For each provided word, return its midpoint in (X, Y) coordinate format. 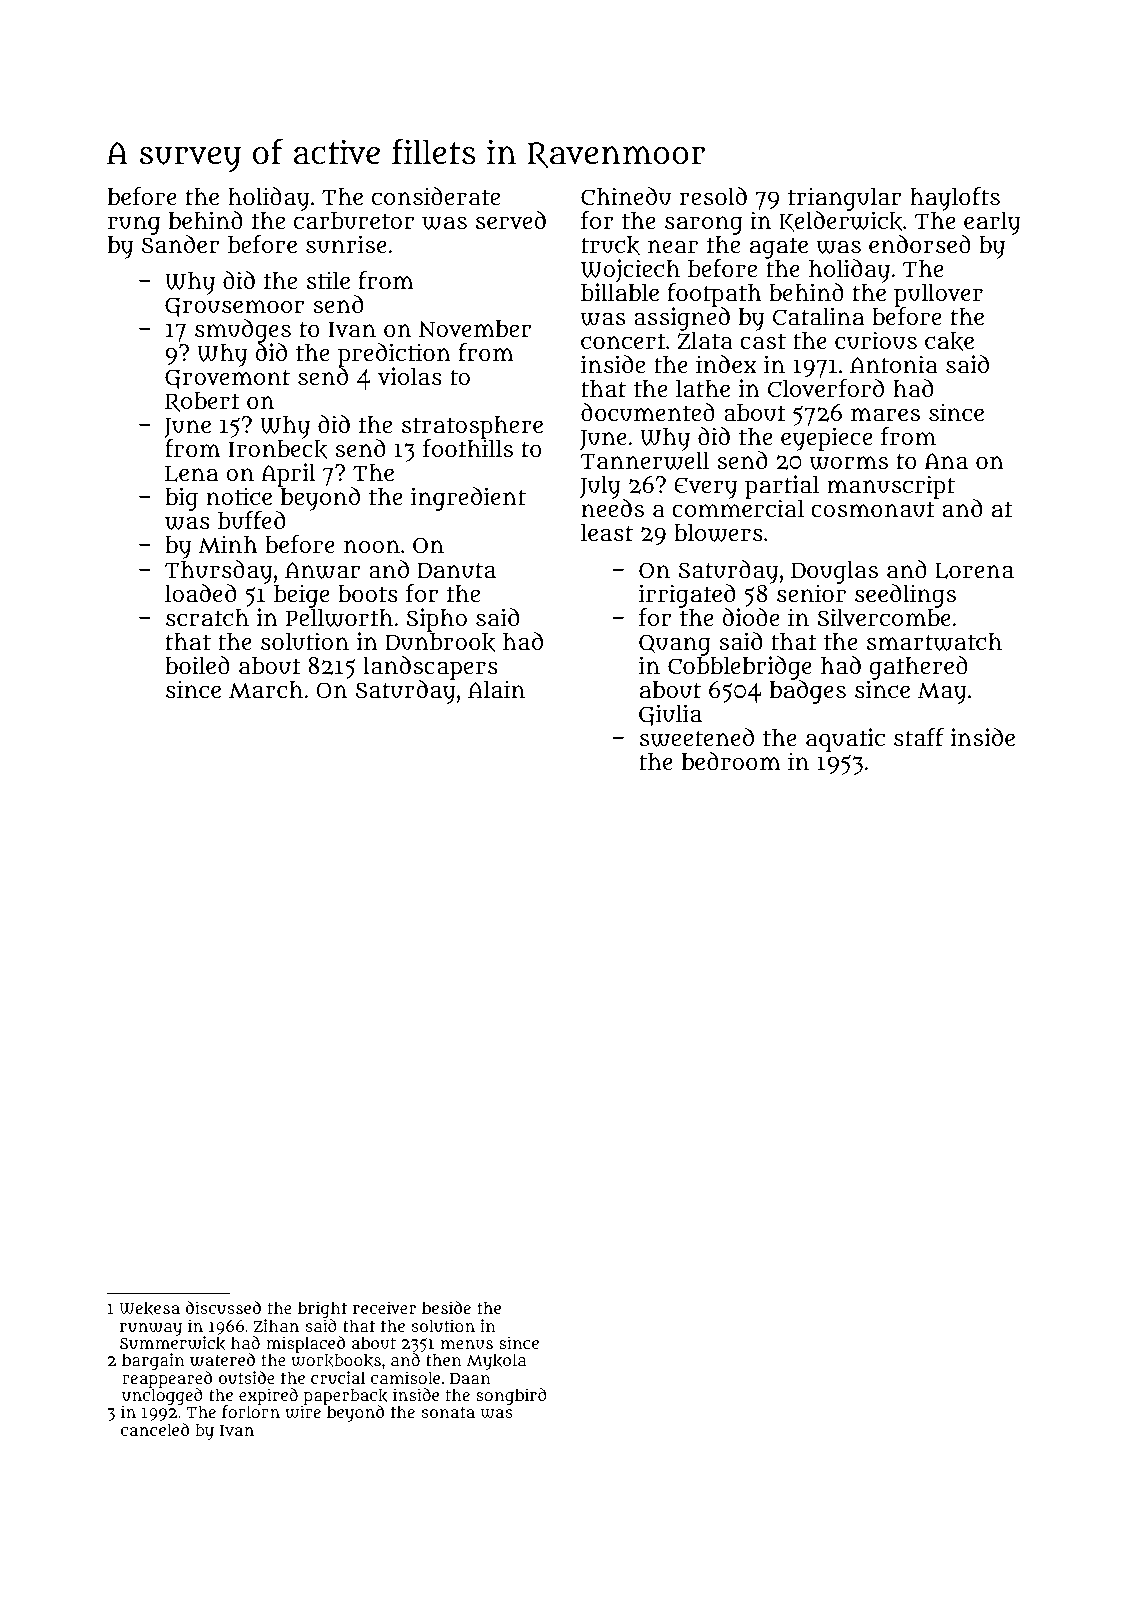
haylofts (955, 199)
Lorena (974, 571)
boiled (197, 665)
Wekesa (149, 1308)
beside (446, 1307)
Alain (496, 689)
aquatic (845, 740)
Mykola (496, 1361)
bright (322, 1309)
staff (919, 737)
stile (328, 280)
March (266, 690)
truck (610, 245)
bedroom (731, 761)
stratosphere (472, 428)
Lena (191, 474)
